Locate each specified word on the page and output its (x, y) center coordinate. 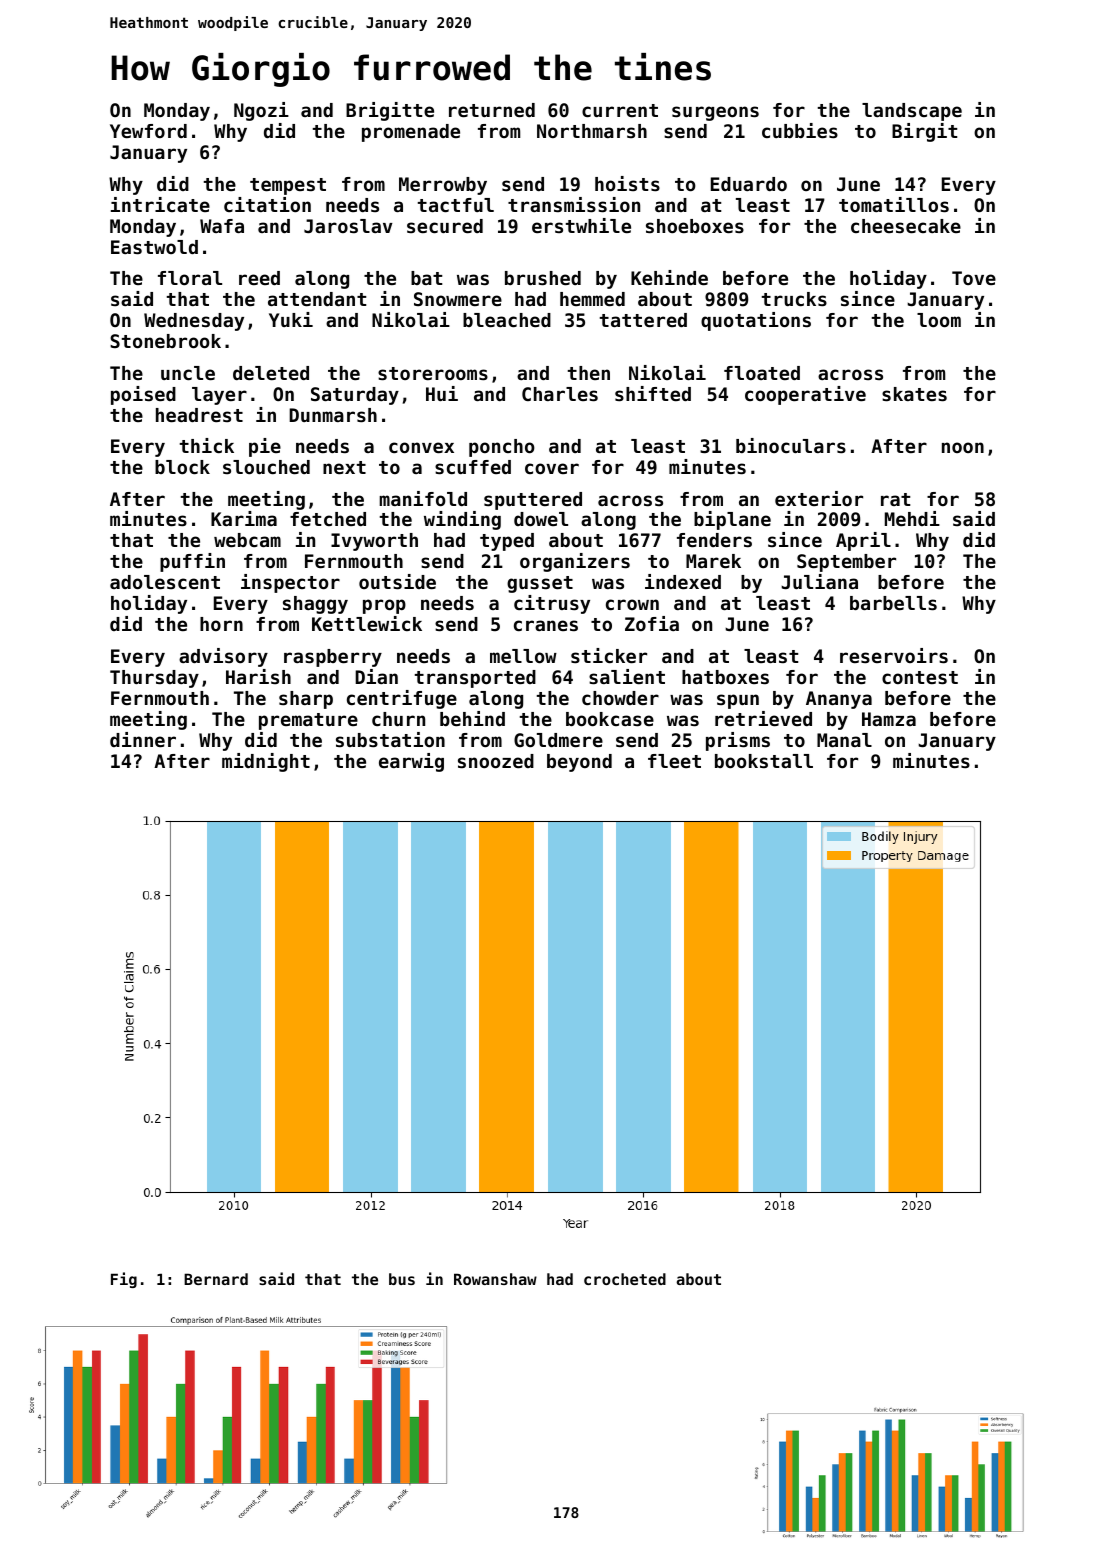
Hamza (889, 719)
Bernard (216, 1279)
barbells (893, 603)
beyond (579, 763)
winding (462, 520)
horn (221, 624)
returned (492, 110)
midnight (266, 762)
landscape (912, 112)
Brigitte (390, 111)
